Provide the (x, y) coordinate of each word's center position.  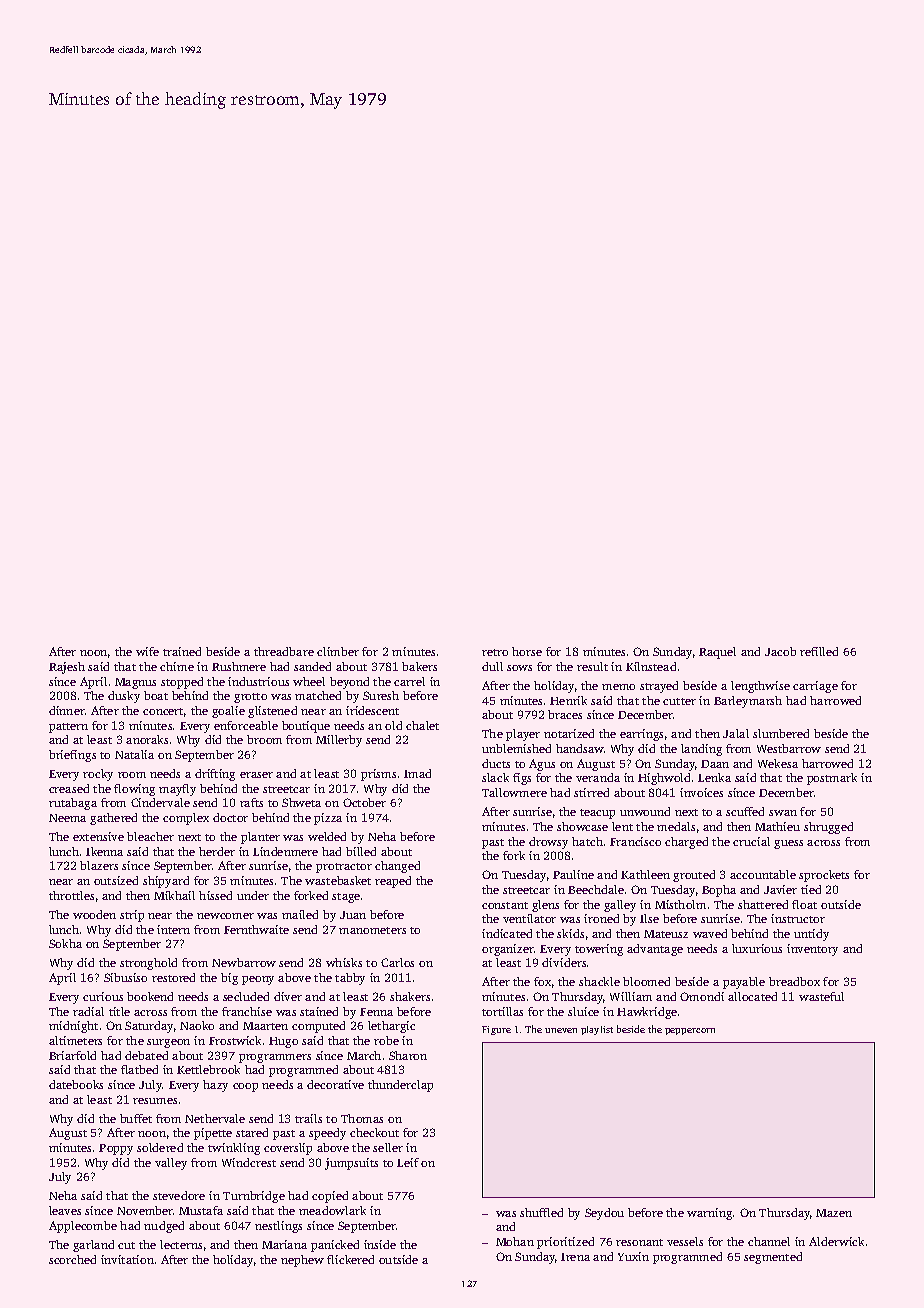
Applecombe (83, 1227)
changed (397, 867)
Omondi (702, 996)
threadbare (284, 651)
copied (330, 1197)
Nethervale (215, 1118)
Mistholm (680, 904)
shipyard (166, 882)
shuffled (541, 1212)
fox (542, 981)
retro (495, 652)
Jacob (780, 651)
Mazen (834, 1213)
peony (258, 980)
